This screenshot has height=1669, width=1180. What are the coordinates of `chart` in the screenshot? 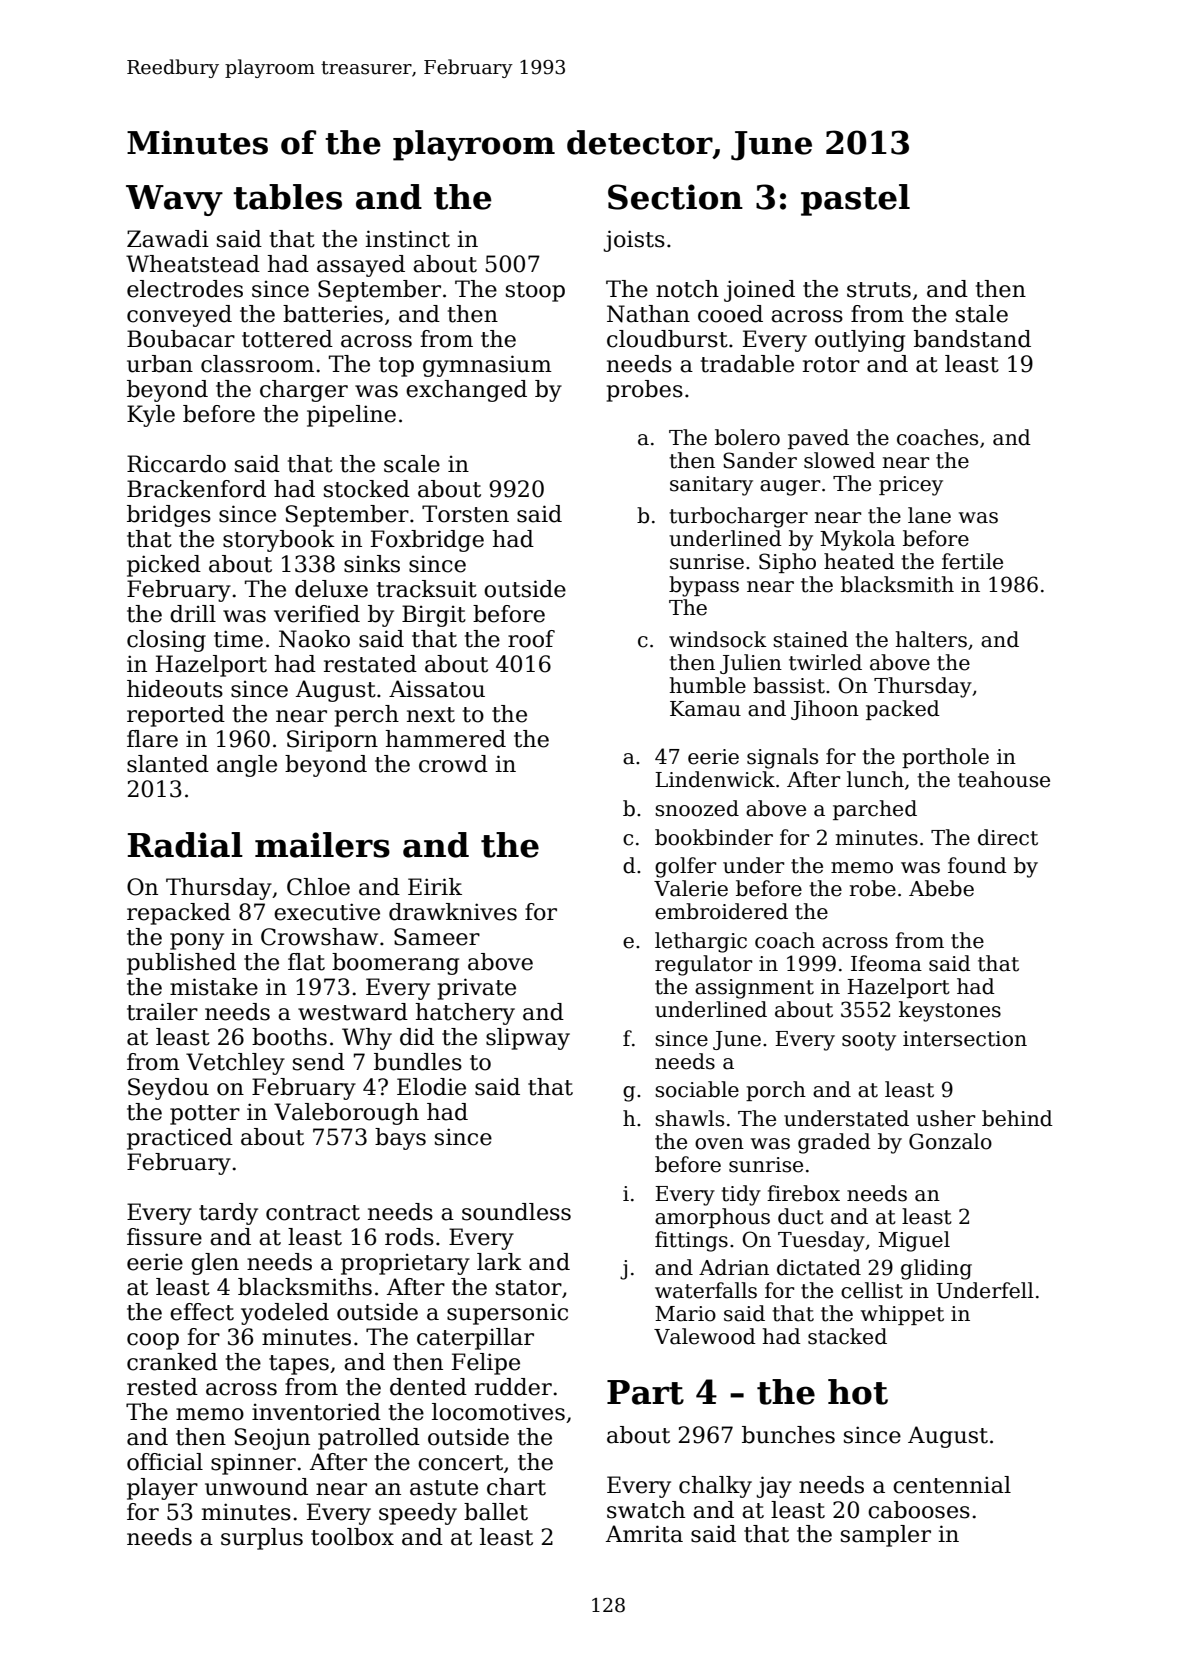 It's located at (516, 1487).
